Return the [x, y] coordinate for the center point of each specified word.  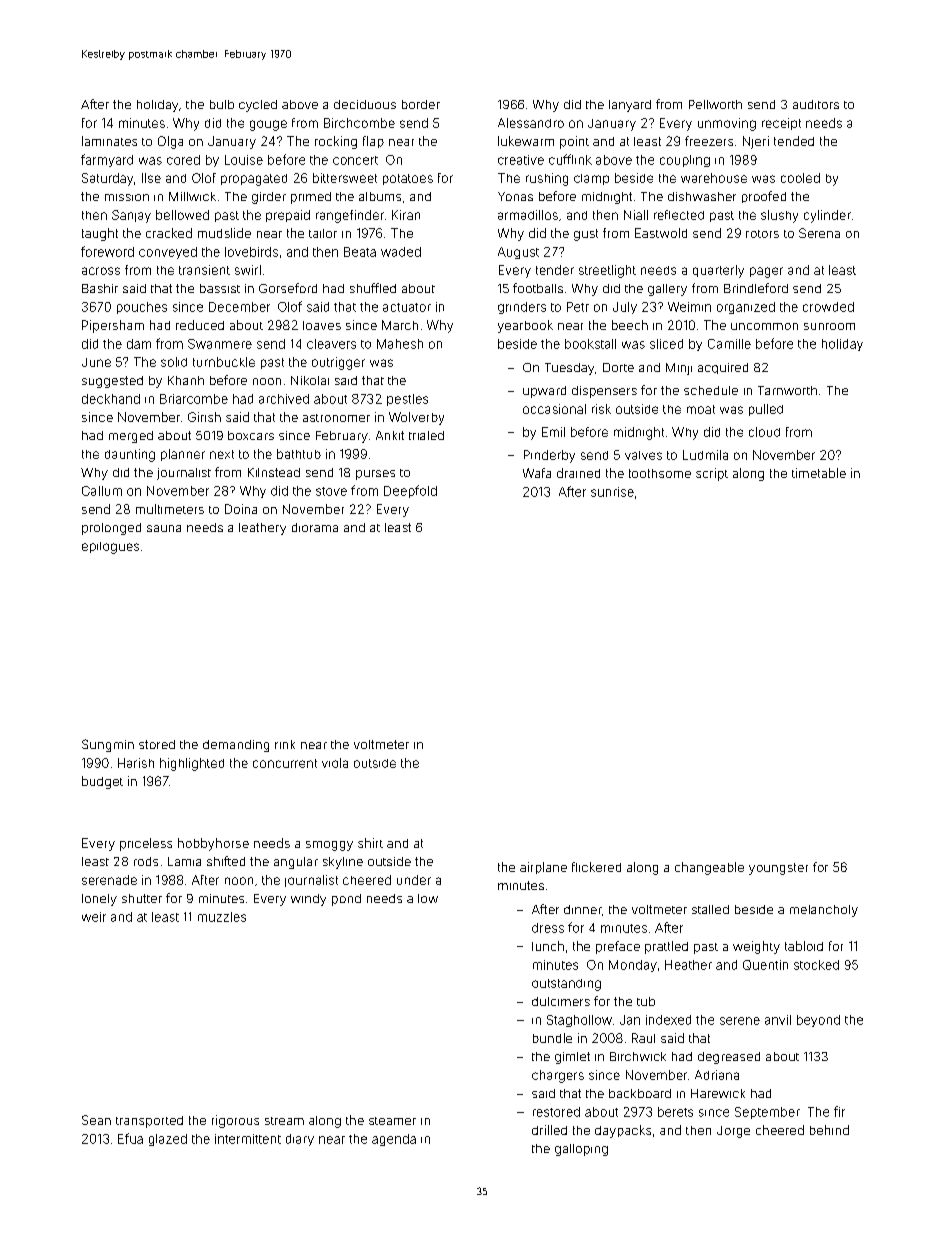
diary [300, 1140]
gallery [667, 290]
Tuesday [569, 369]
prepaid [288, 216]
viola [335, 763]
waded [401, 252]
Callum [102, 491]
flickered [596, 867]
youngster [778, 869]
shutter [142, 898]
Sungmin [108, 745]
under [414, 880]
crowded [828, 307]
